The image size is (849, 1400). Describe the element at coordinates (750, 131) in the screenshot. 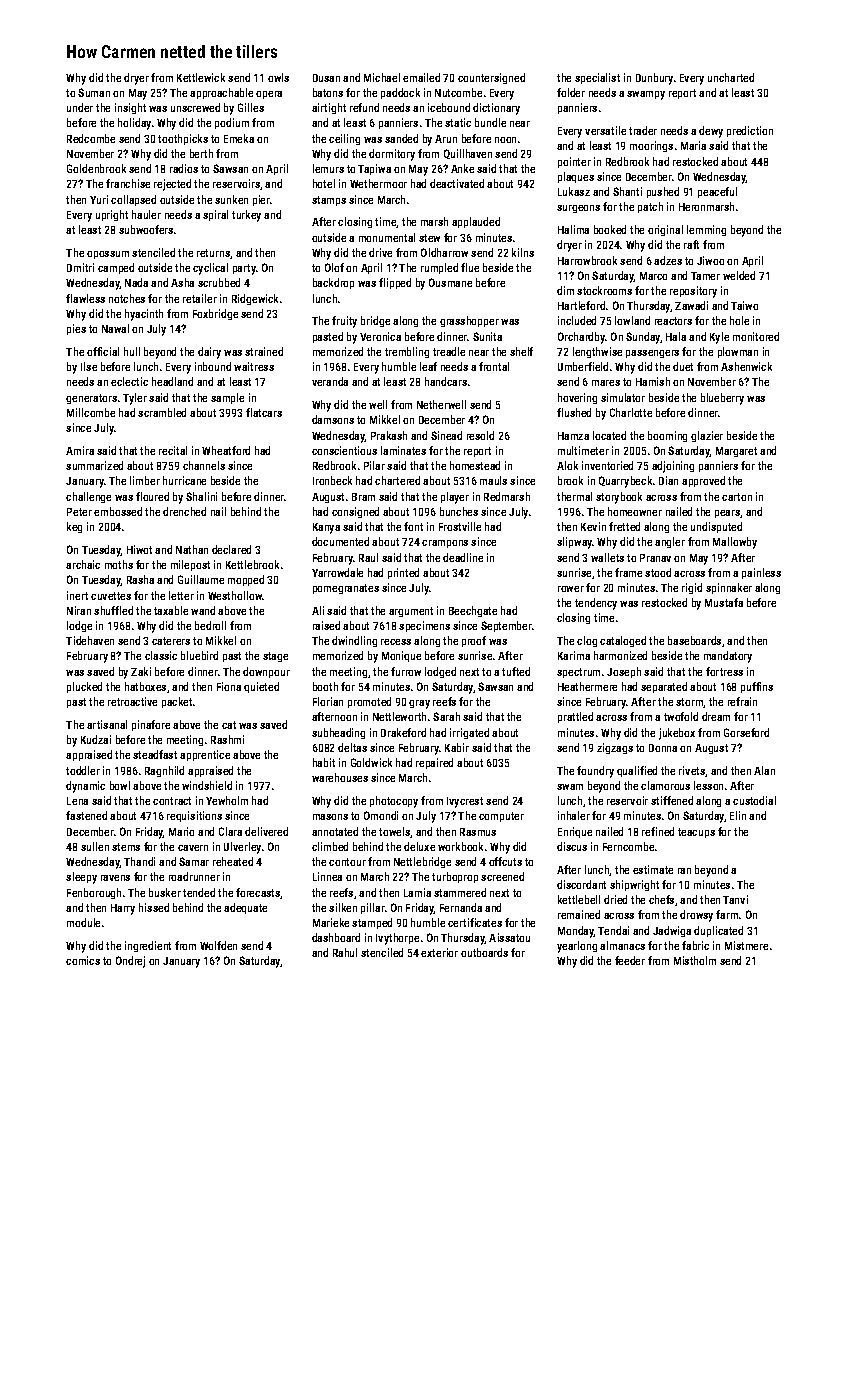

I see `prediction` at that location.
